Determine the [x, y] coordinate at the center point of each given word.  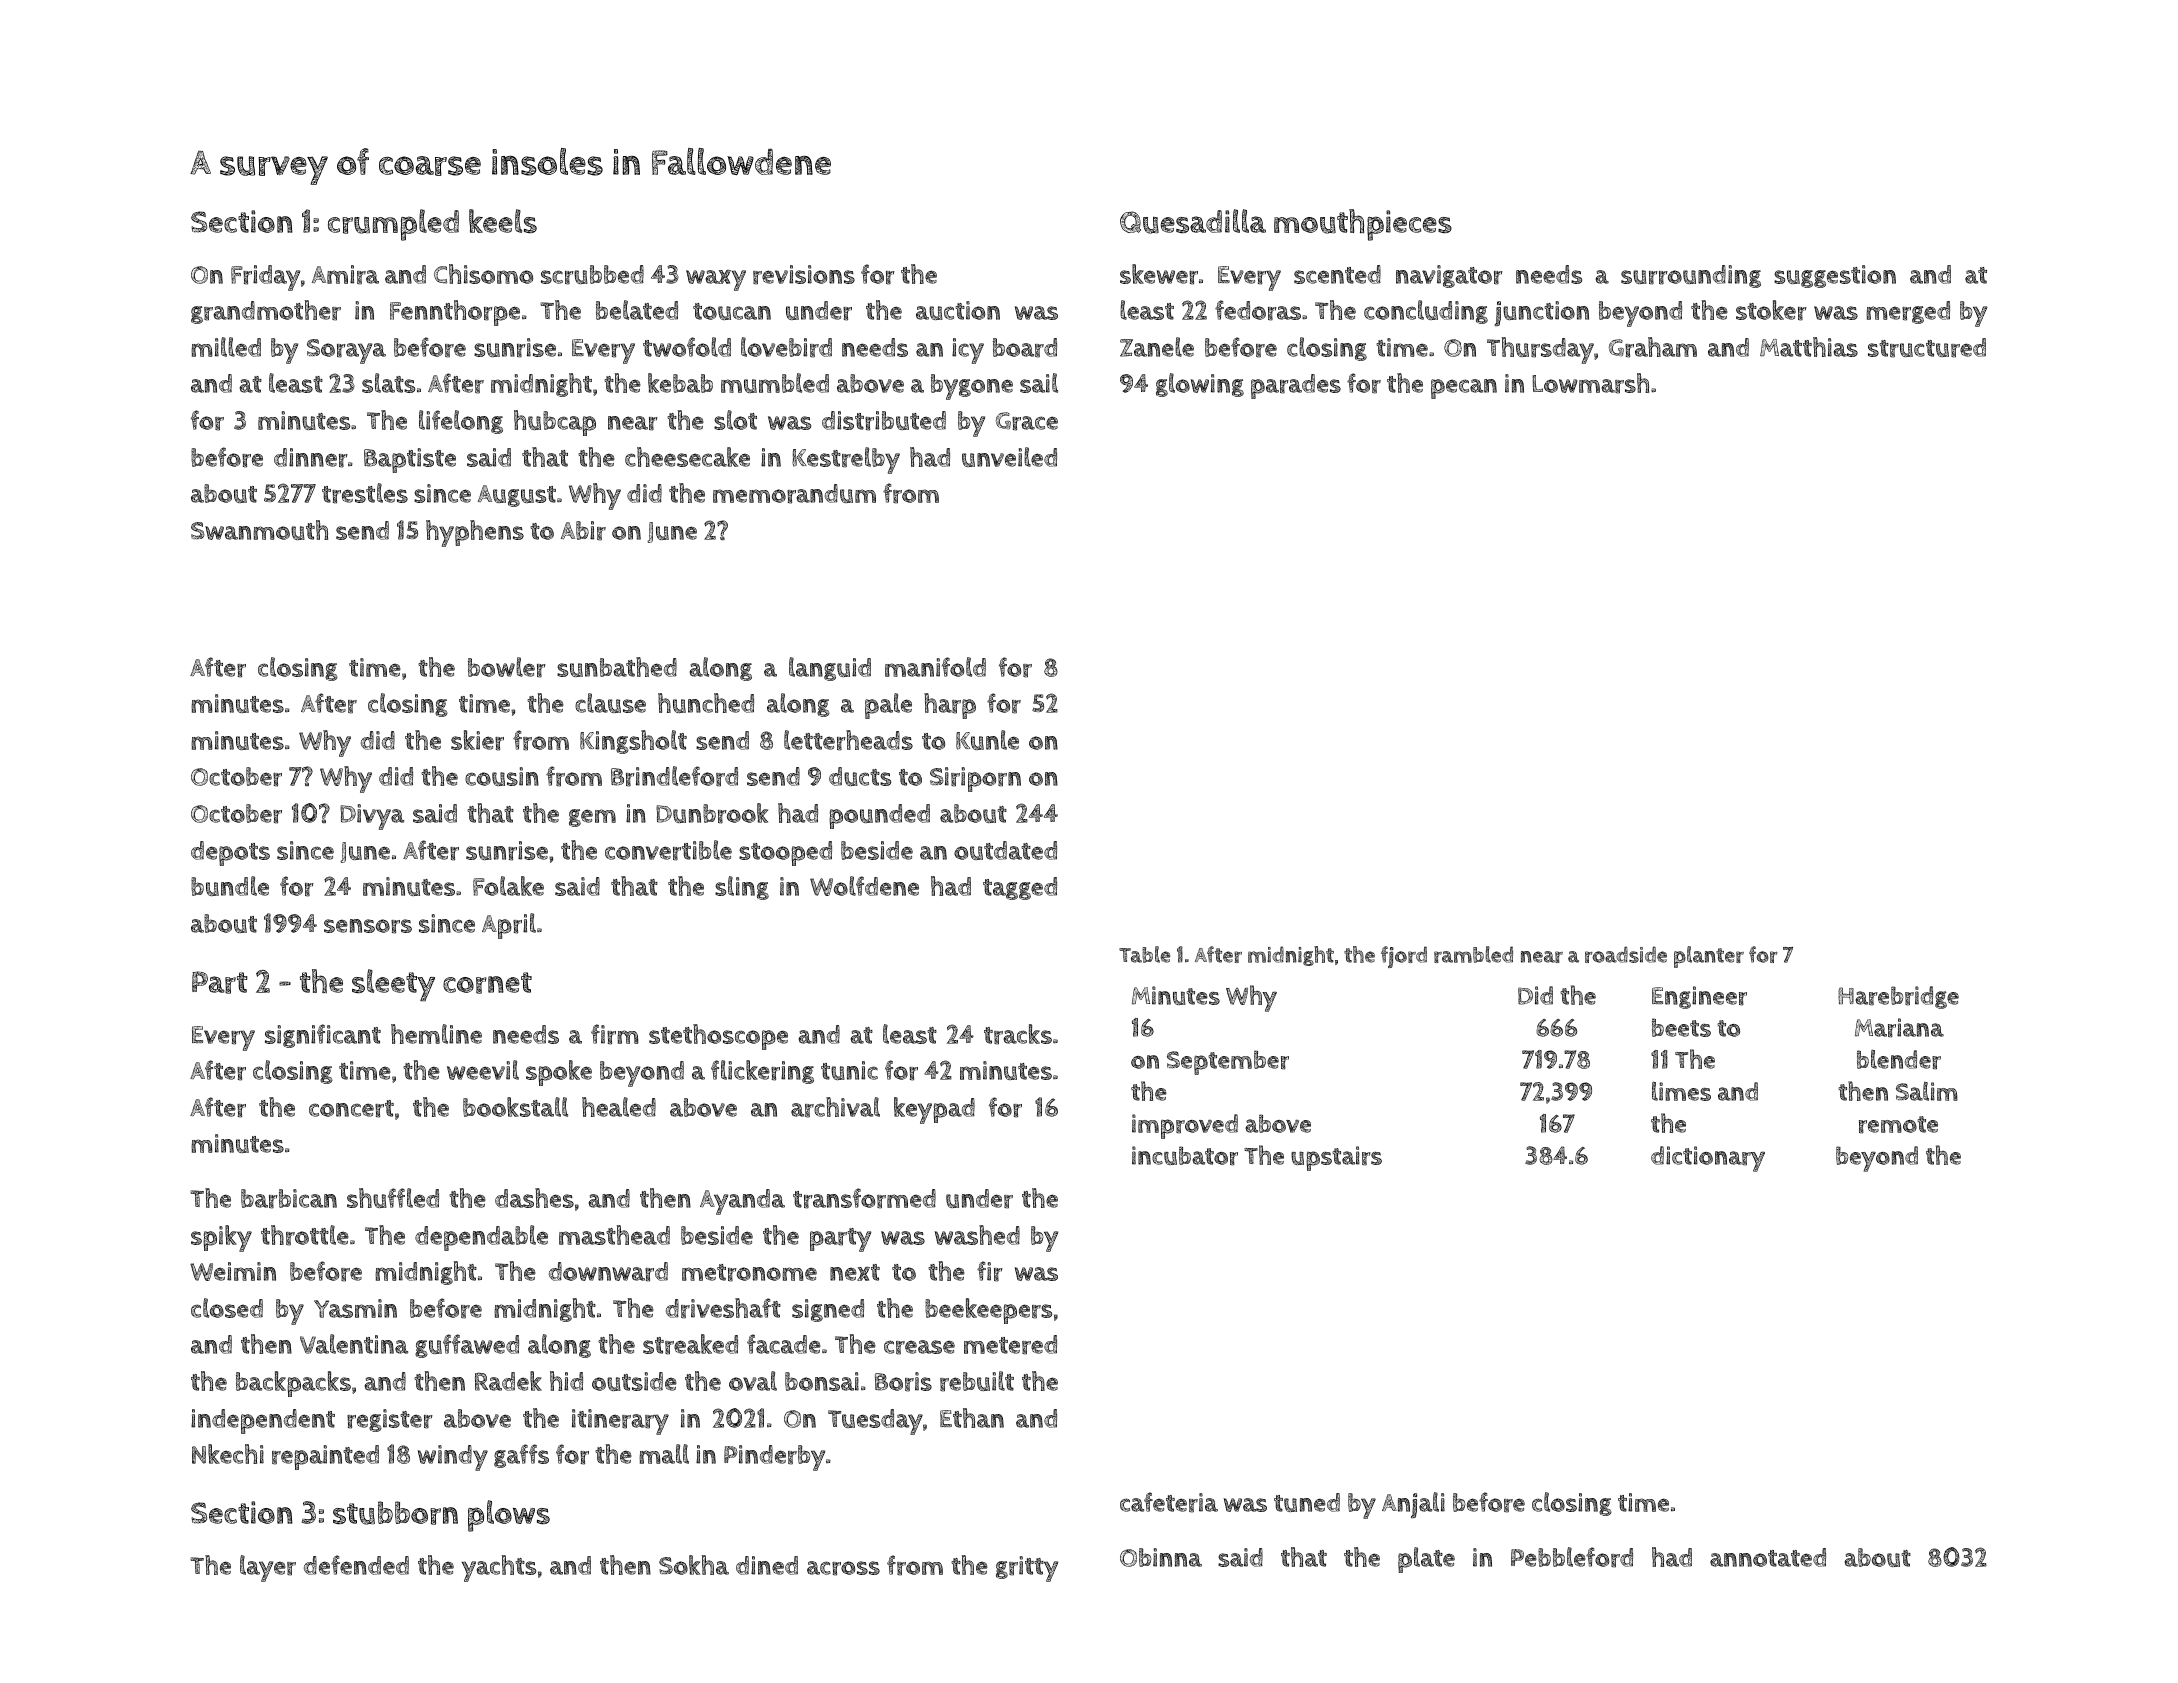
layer [268, 1568]
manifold [935, 667]
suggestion [1835, 276]
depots [230, 853]
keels [503, 221]
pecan [1464, 389]
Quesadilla [1193, 221]
